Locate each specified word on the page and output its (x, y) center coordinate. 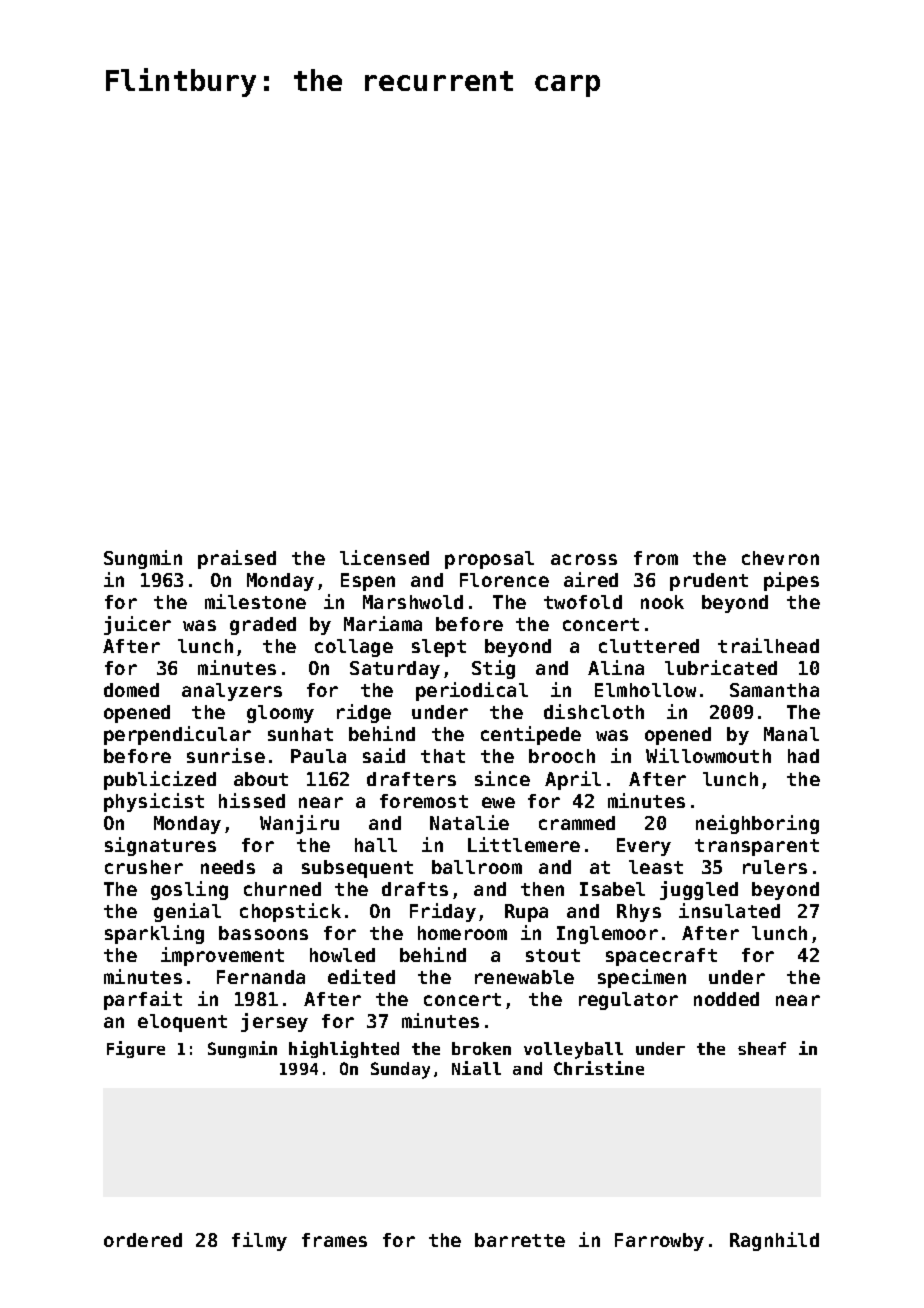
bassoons (263, 933)
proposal (489, 560)
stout (553, 955)
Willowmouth (708, 755)
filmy (259, 1241)
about (261, 779)
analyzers (232, 692)
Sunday (400, 1070)
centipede (531, 735)
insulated (729, 910)
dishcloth (594, 711)
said (384, 755)
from (656, 558)
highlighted (344, 1049)
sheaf (762, 1048)
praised (237, 559)
